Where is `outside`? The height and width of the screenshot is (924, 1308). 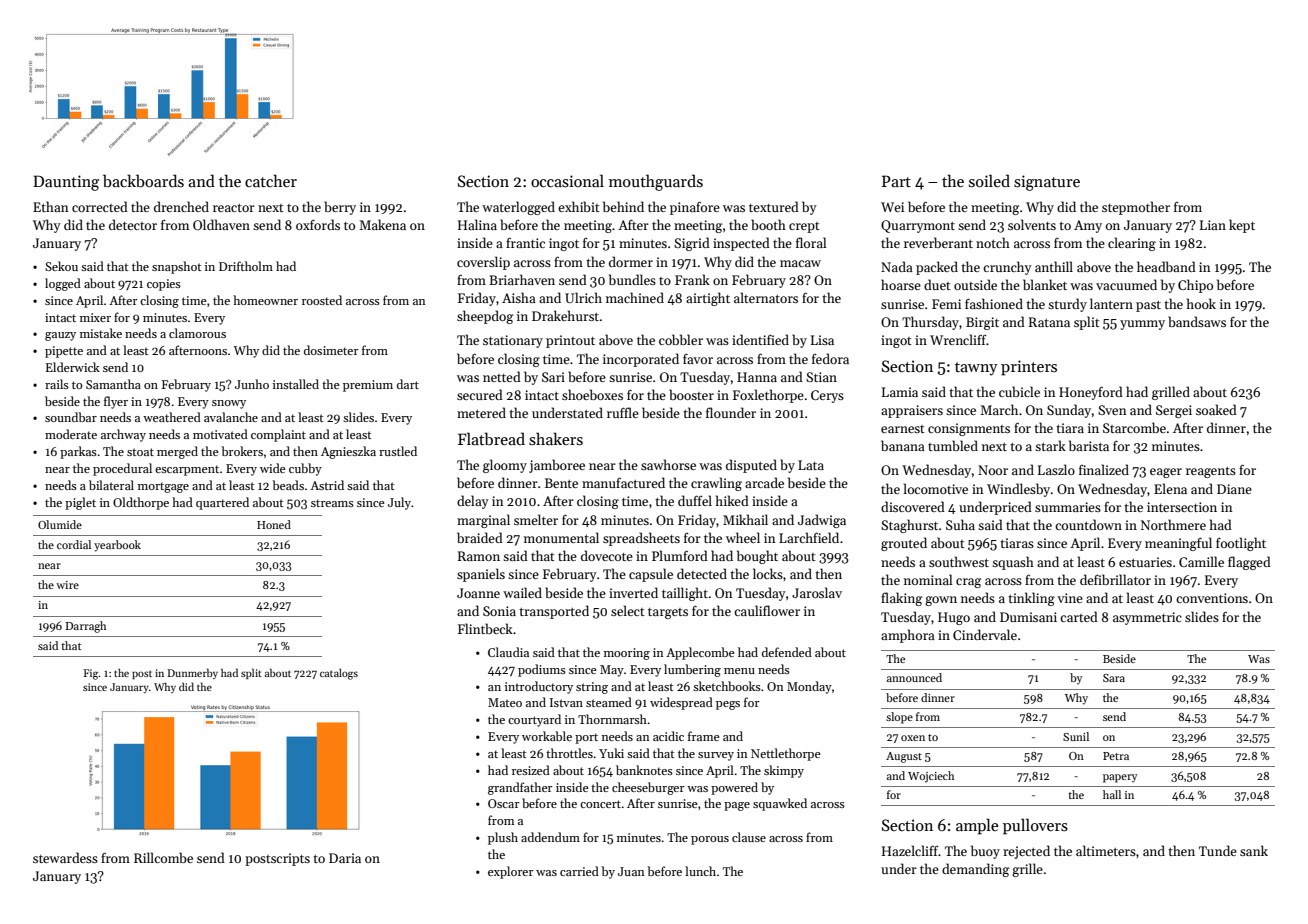
outside is located at coordinates (975, 284).
